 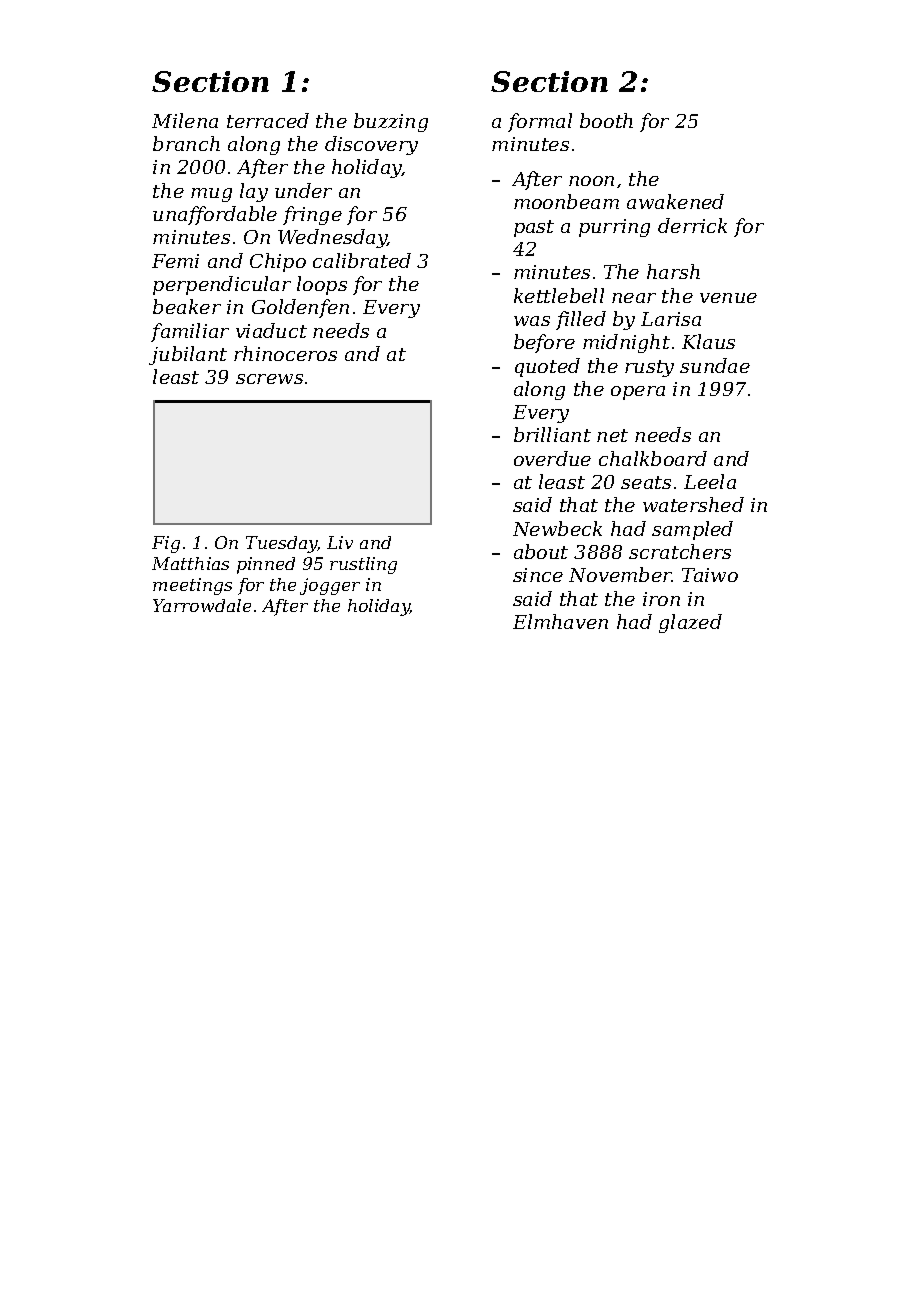 What do you see at coordinates (202, 605) in the page?
I see `Yarrowdale` at bounding box center [202, 605].
